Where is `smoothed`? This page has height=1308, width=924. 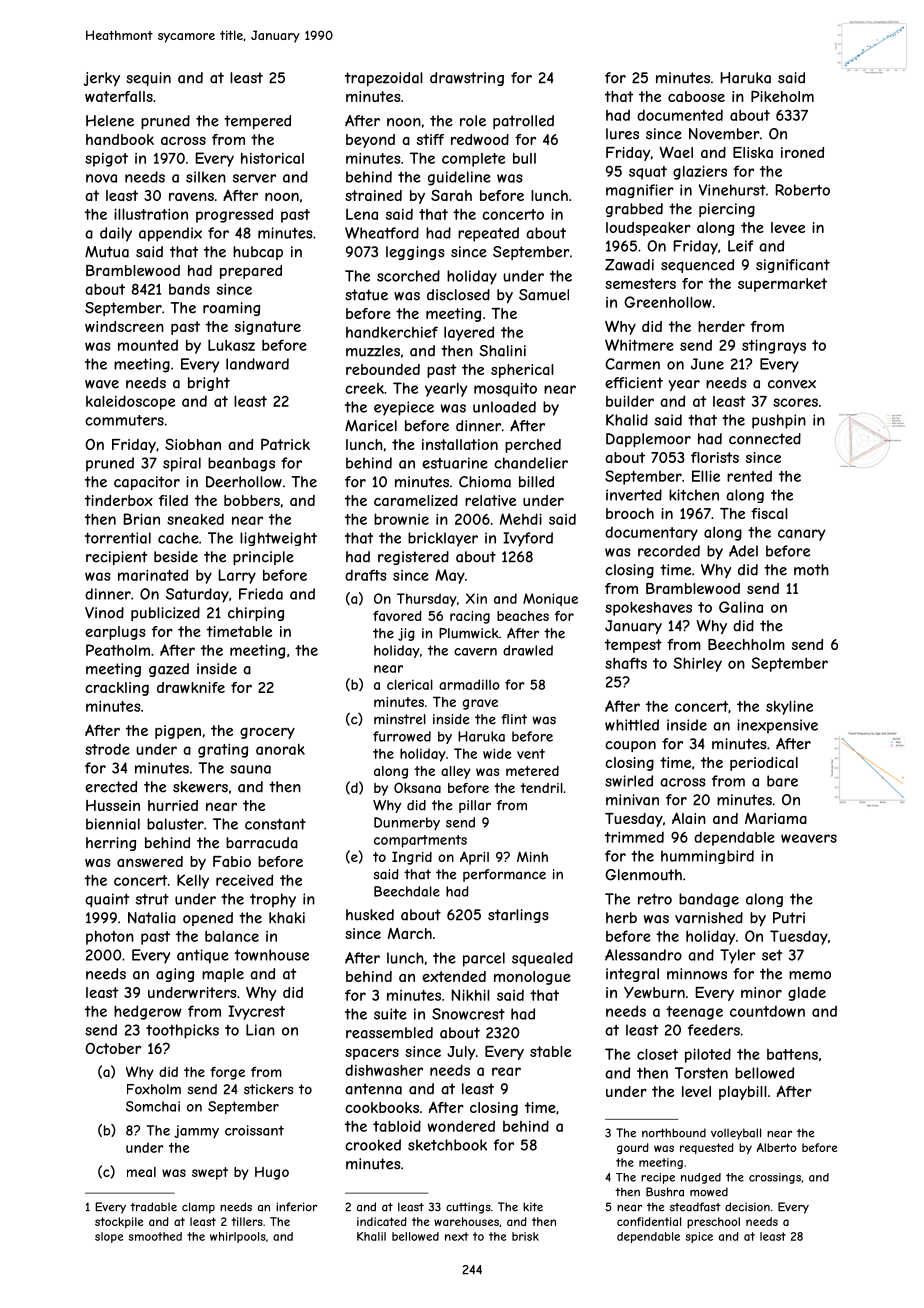
smoothed is located at coordinates (155, 1236).
